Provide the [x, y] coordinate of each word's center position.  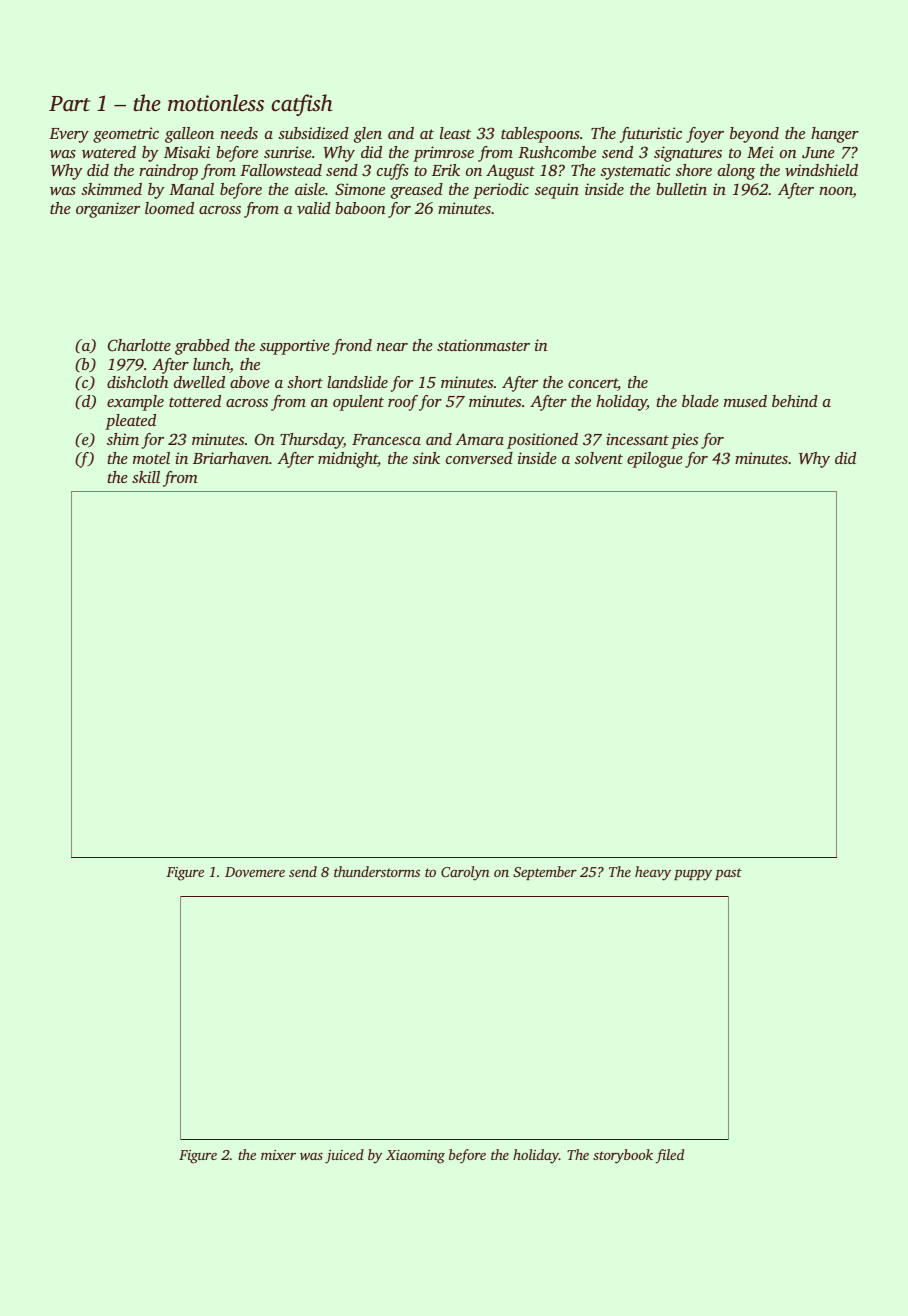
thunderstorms [377, 871]
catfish [302, 105]
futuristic [651, 135]
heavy [653, 873]
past [728, 874]
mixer [278, 1155]
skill [146, 477]
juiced [344, 1156]
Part [69, 103]
